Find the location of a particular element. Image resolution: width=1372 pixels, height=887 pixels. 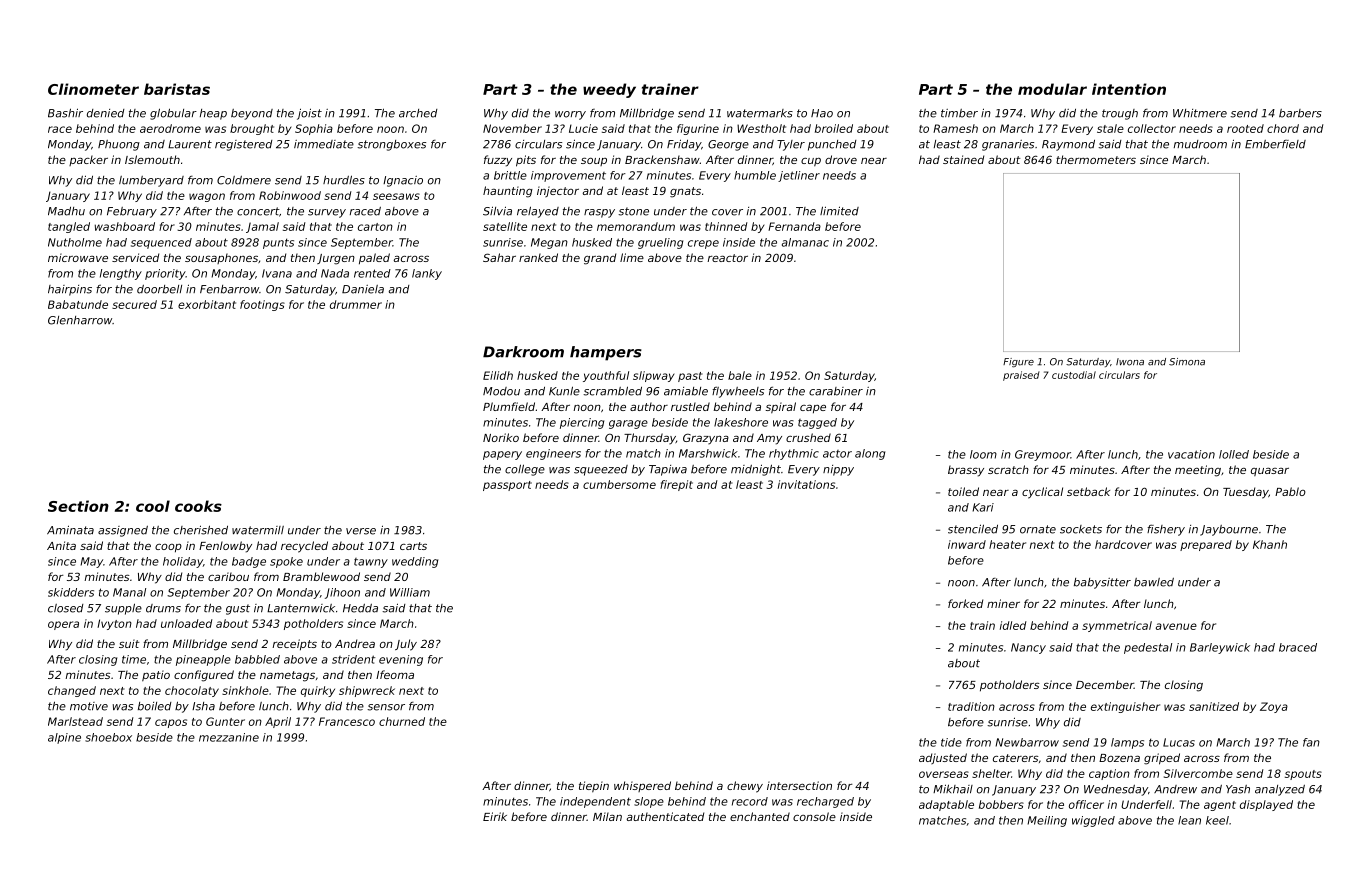

Darkroom is located at coordinates (523, 352).
